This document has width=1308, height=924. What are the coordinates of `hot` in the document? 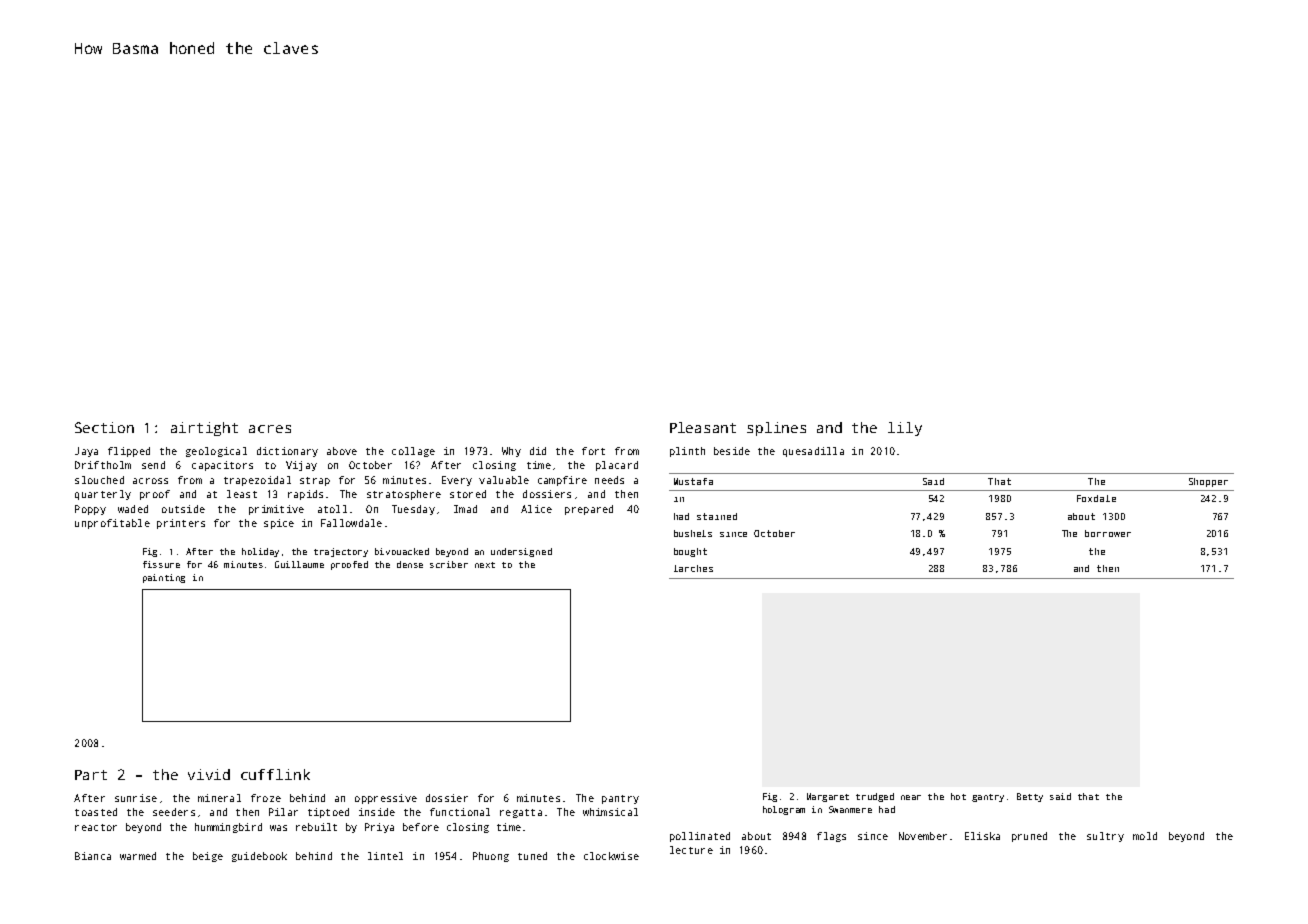 It's located at (958, 796).
